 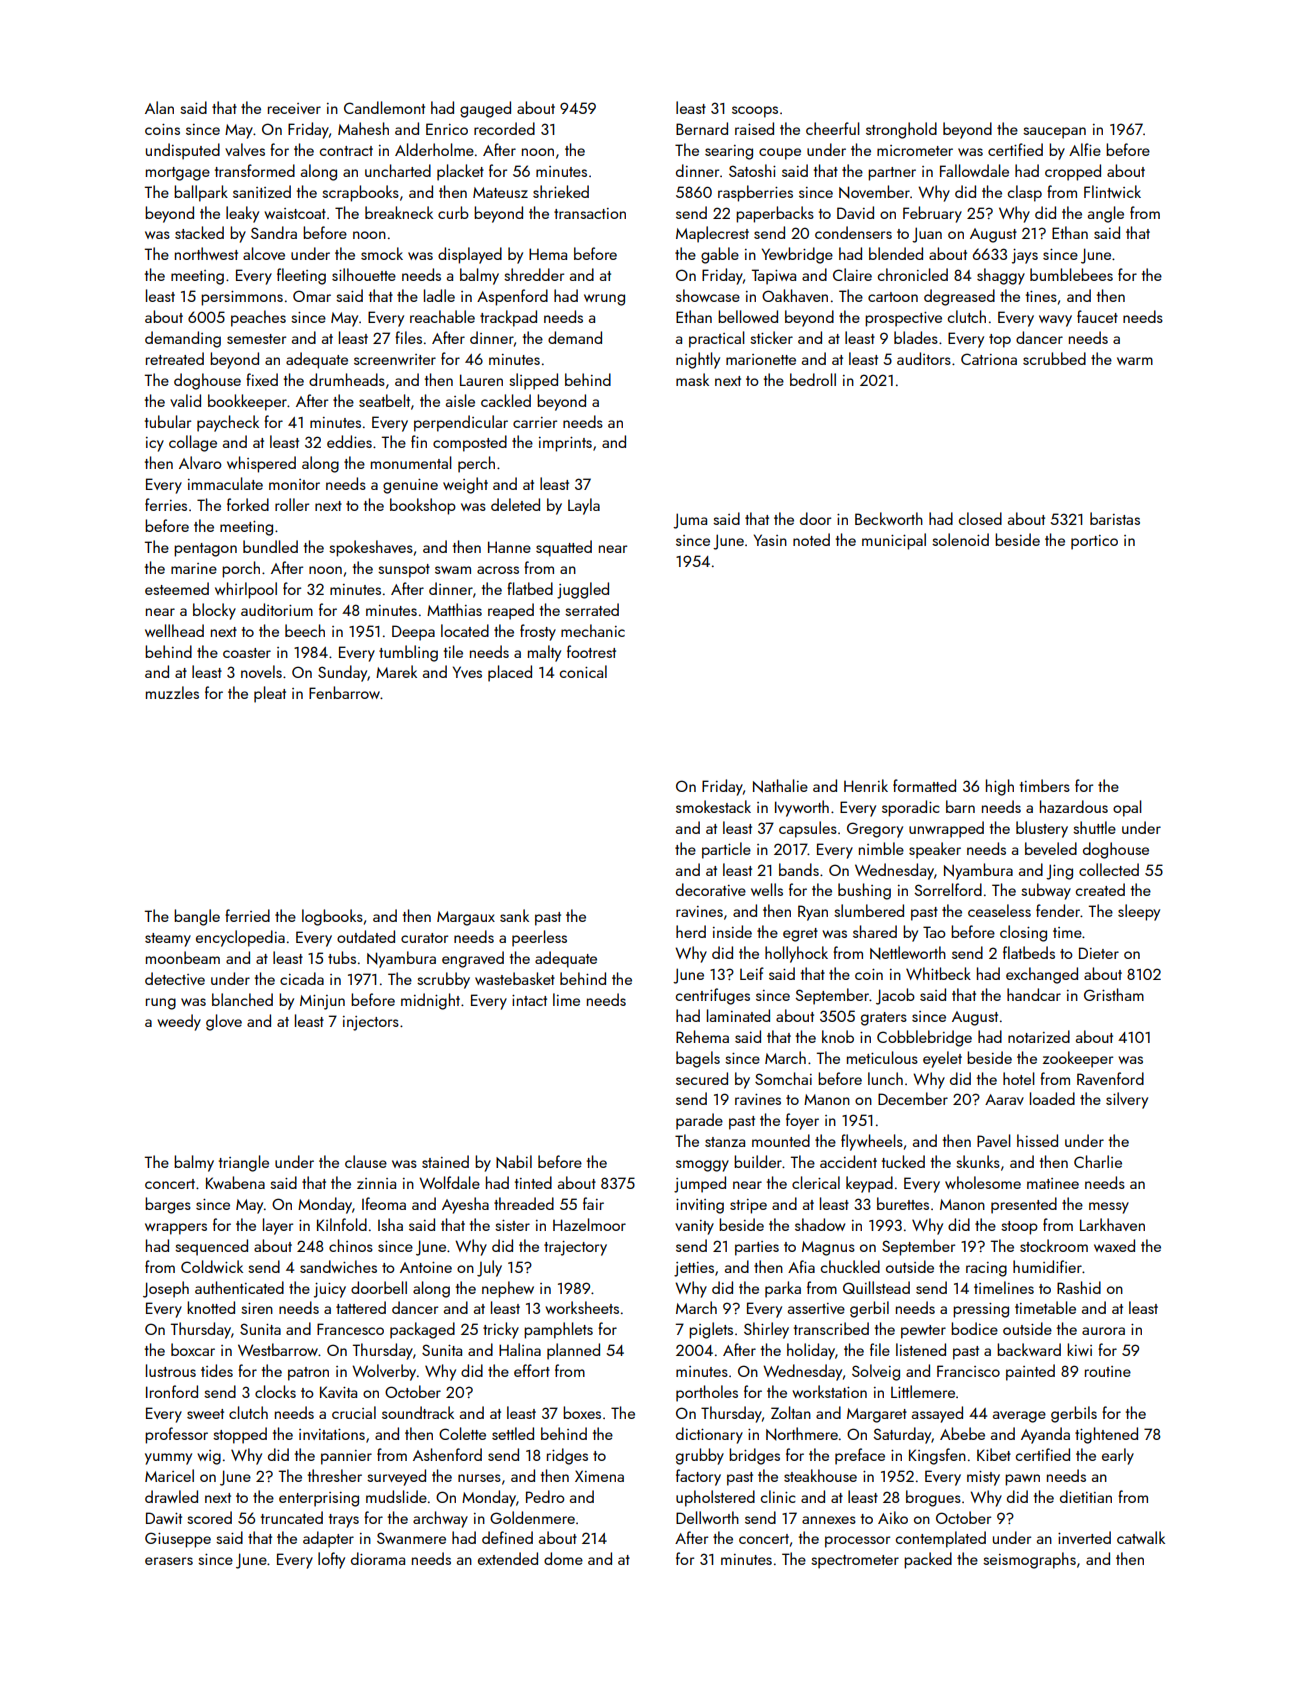 What do you see at coordinates (913, 1098) in the image?
I see `December` at bounding box center [913, 1098].
